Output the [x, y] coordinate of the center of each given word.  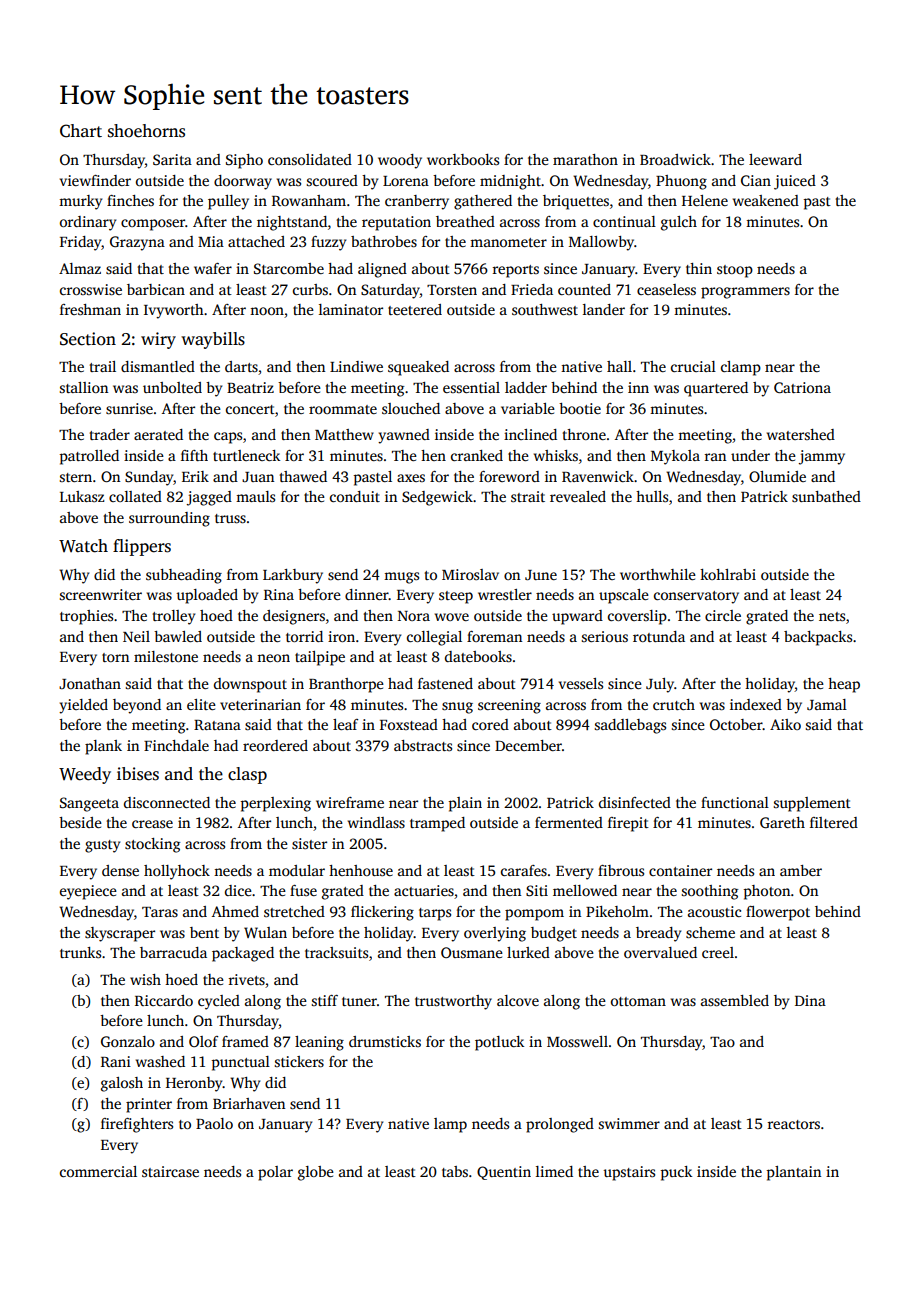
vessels [581, 683]
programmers [745, 293]
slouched [411, 408]
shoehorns [146, 131]
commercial [98, 1171]
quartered [716, 389]
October [736, 724]
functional [735, 802]
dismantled [158, 366]
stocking [152, 845]
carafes [524, 870]
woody [400, 161]
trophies [86, 617]
